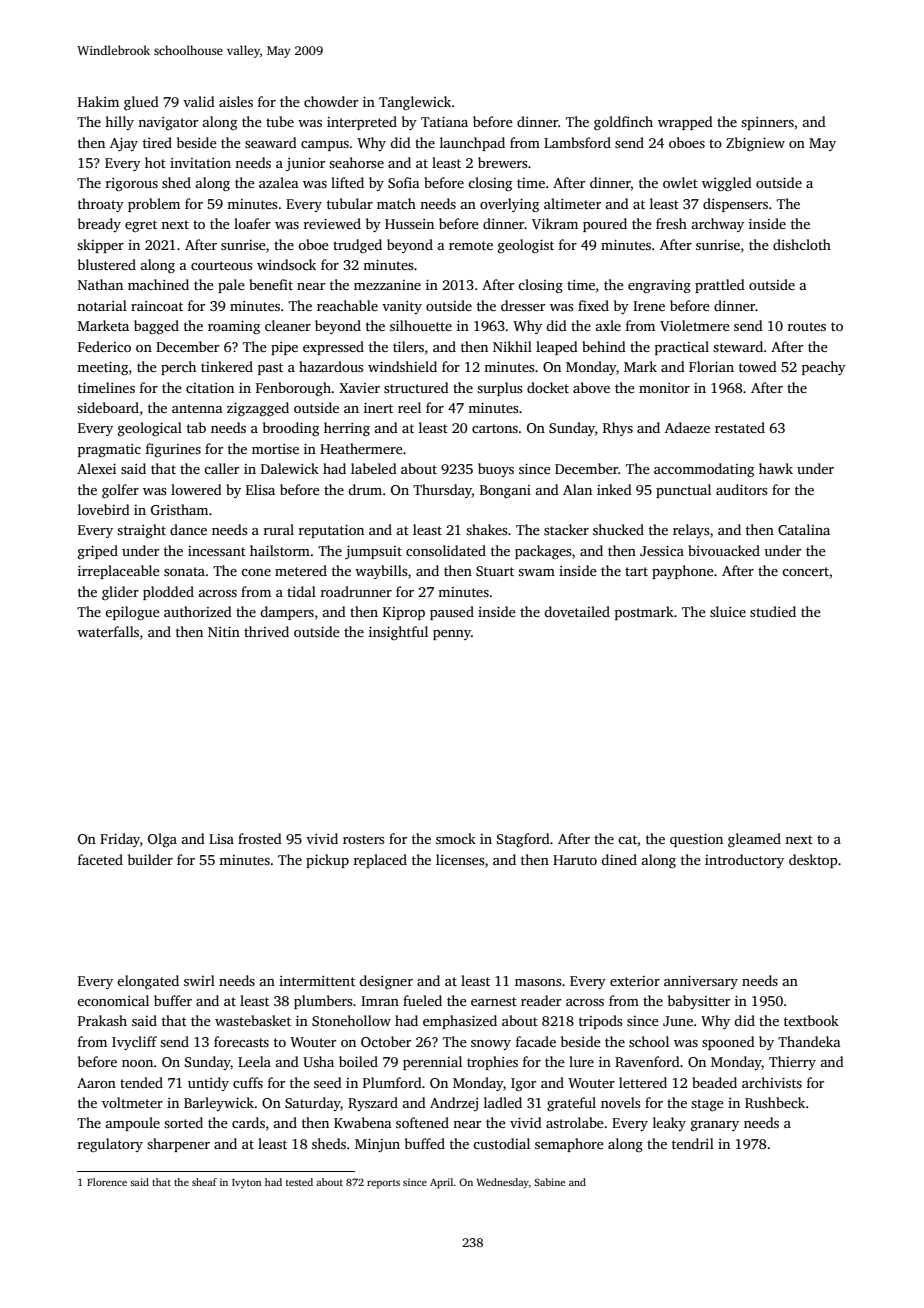 The height and width of the screenshot is (1308, 924). What do you see at coordinates (178, 1145) in the screenshot?
I see `sharpener` at bounding box center [178, 1145].
